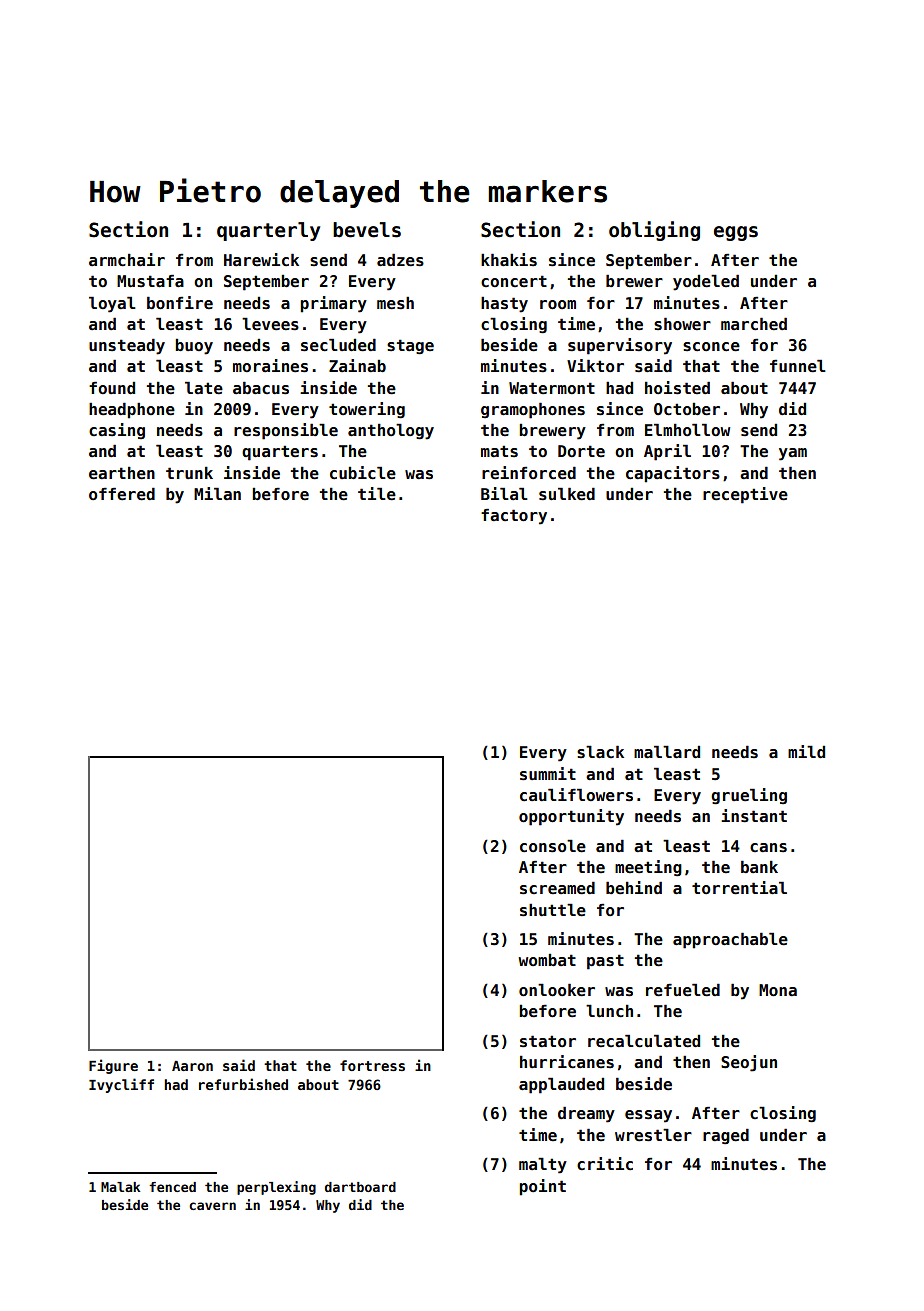 The image size is (924, 1311). Describe the element at coordinates (548, 774) in the screenshot. I see `summit` at that location.
